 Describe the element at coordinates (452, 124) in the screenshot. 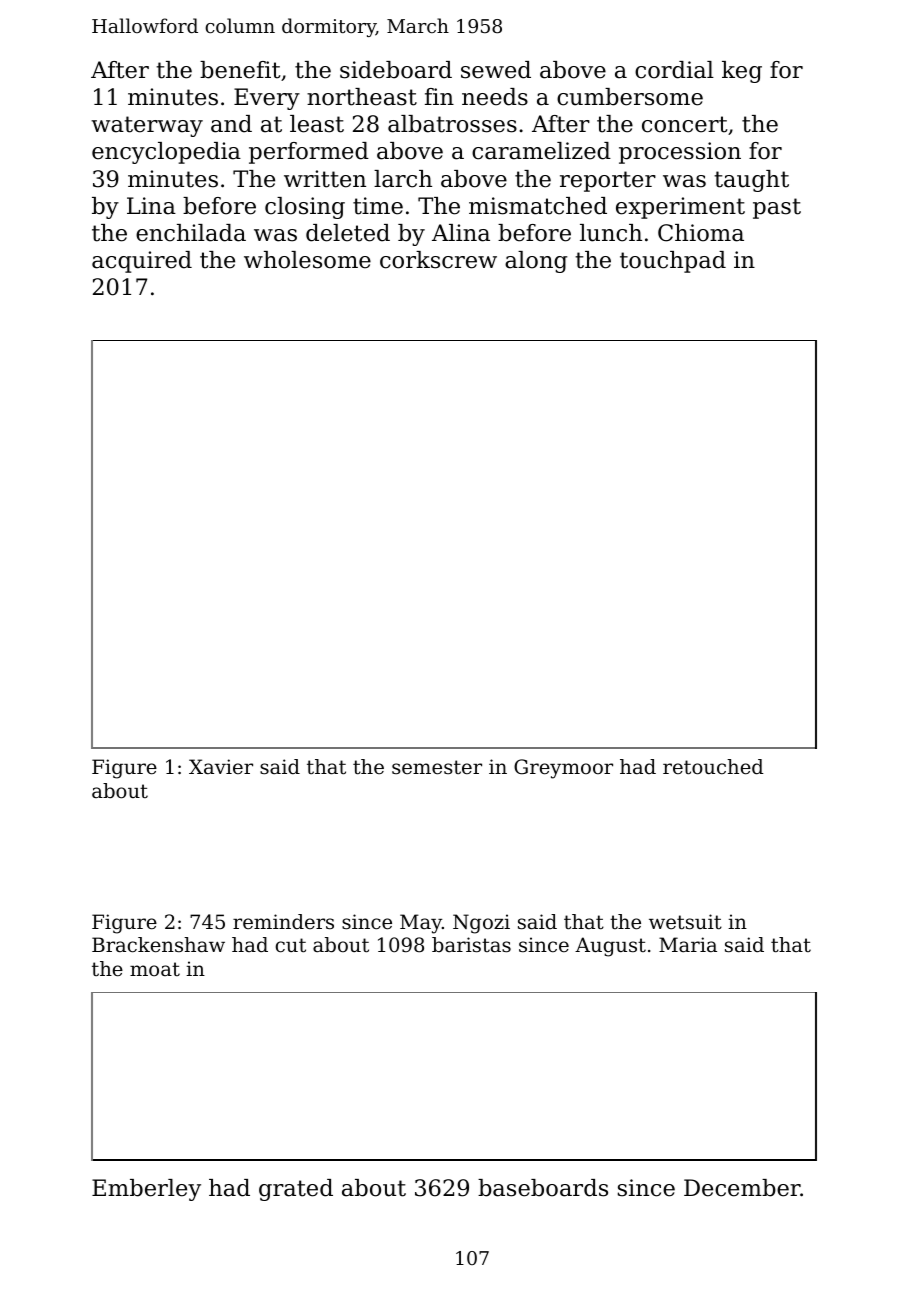

I see `albatrosses` at that location.
